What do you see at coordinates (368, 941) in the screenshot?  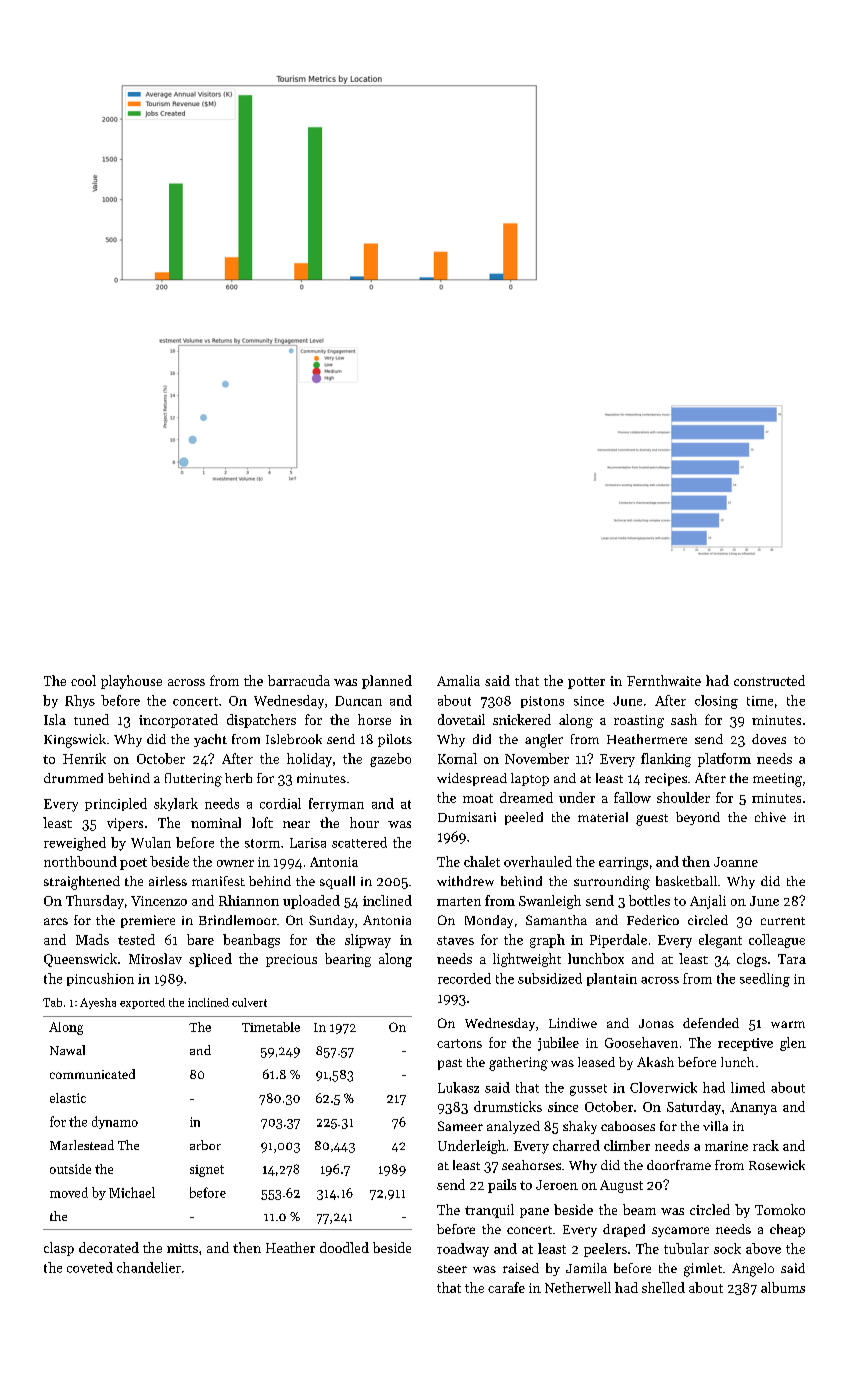 I see `slipway` at bounding box center [368, 941].
